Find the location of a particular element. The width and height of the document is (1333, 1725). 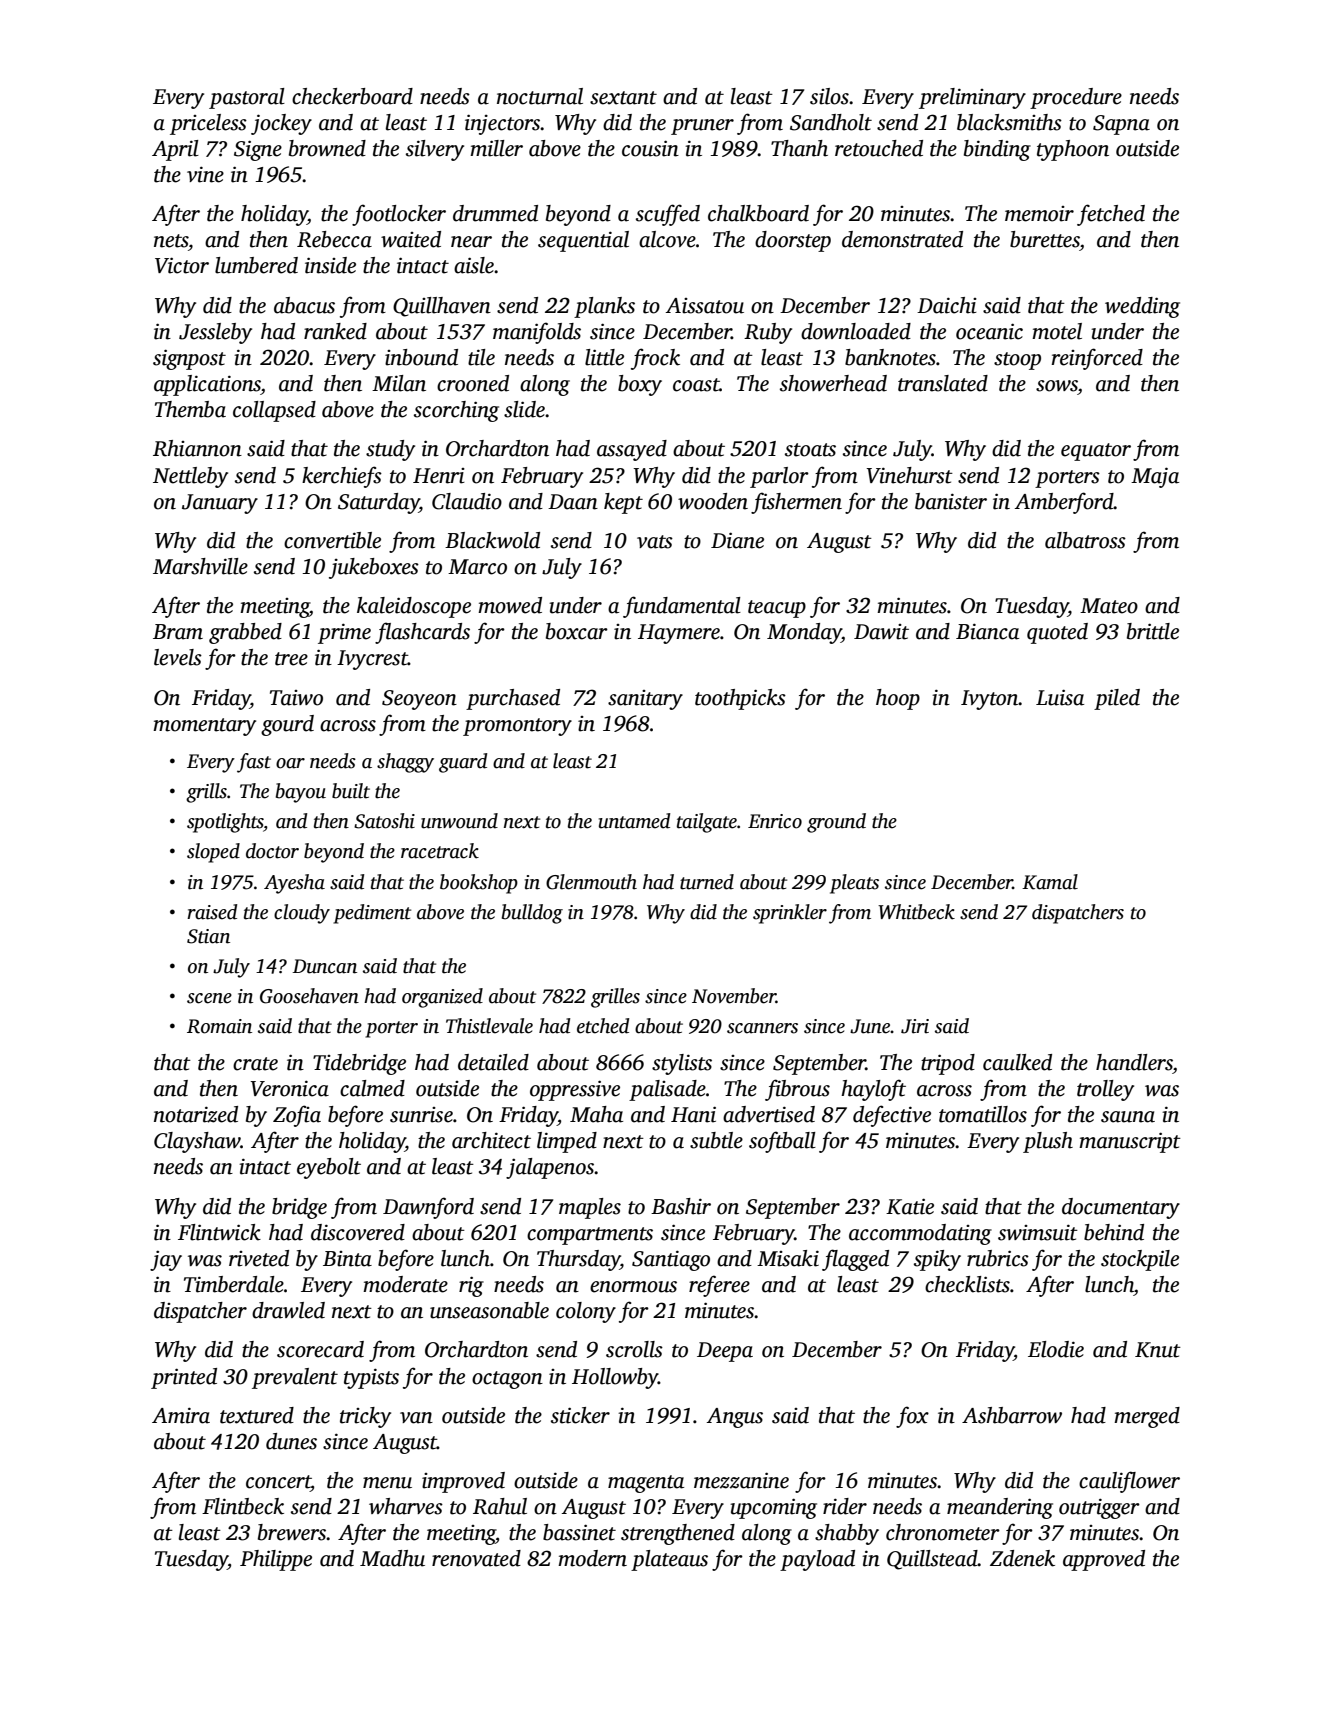

pruner is located at coordinates (702, 127).
